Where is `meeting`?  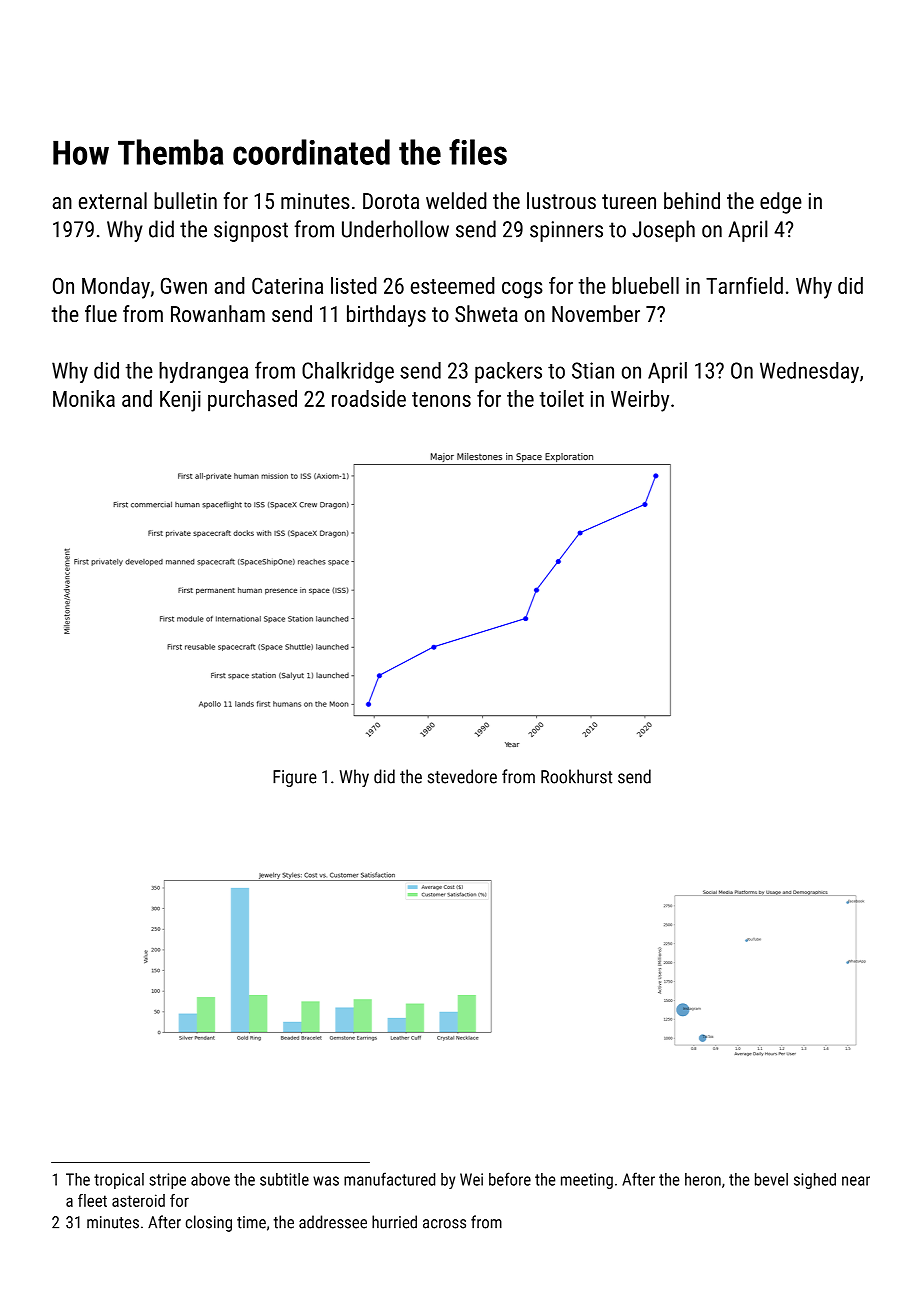
meeting is located at coordinates (587, 1181).
